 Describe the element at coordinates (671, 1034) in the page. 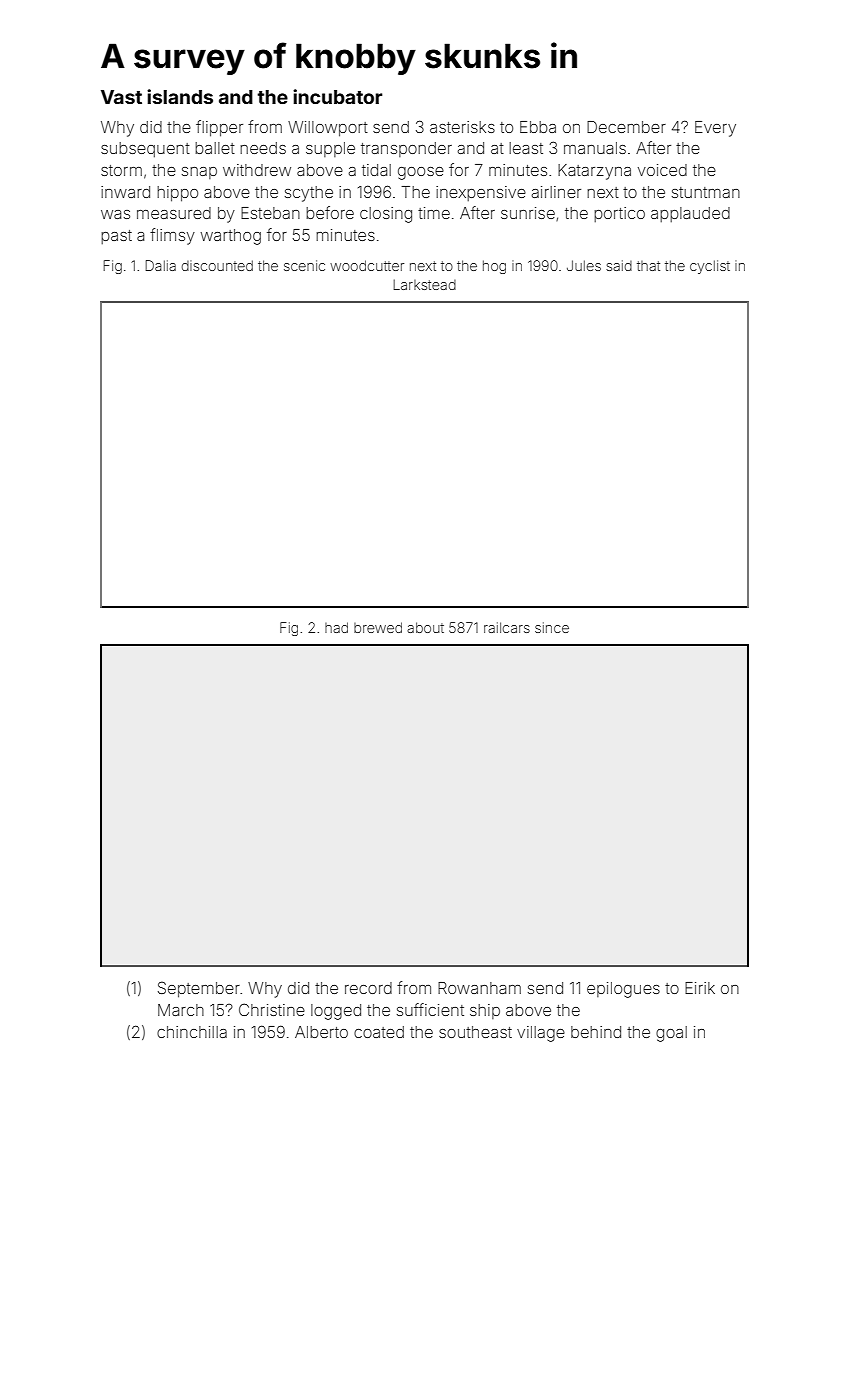

I see `goal` at that location.
